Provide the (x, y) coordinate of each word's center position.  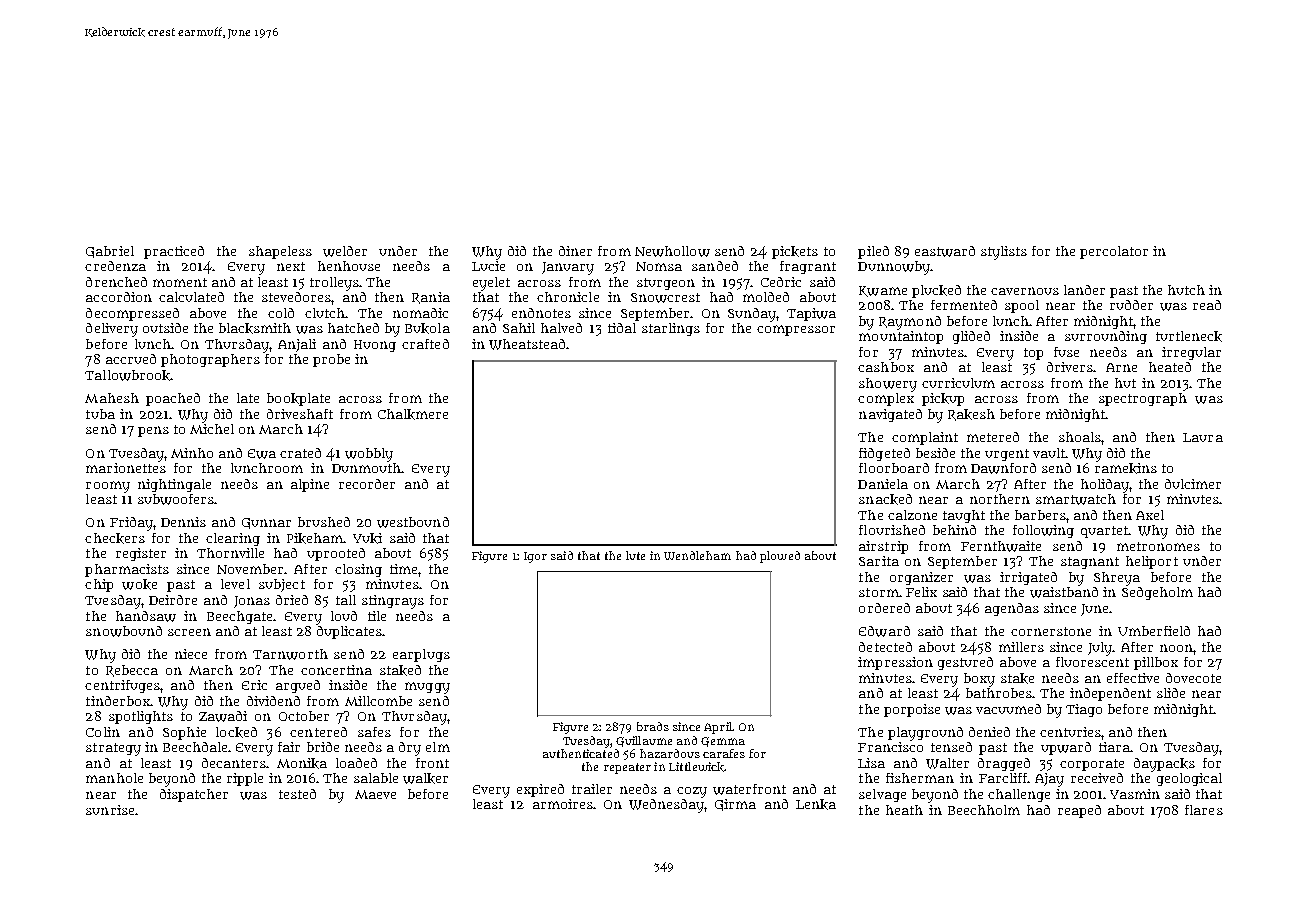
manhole (114, 778)
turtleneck (1189, 336)
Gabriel (110, 252)
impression (895, 663)
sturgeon (666, 284)
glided (971, 337)
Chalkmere (413, 414)
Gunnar (266, 523)
